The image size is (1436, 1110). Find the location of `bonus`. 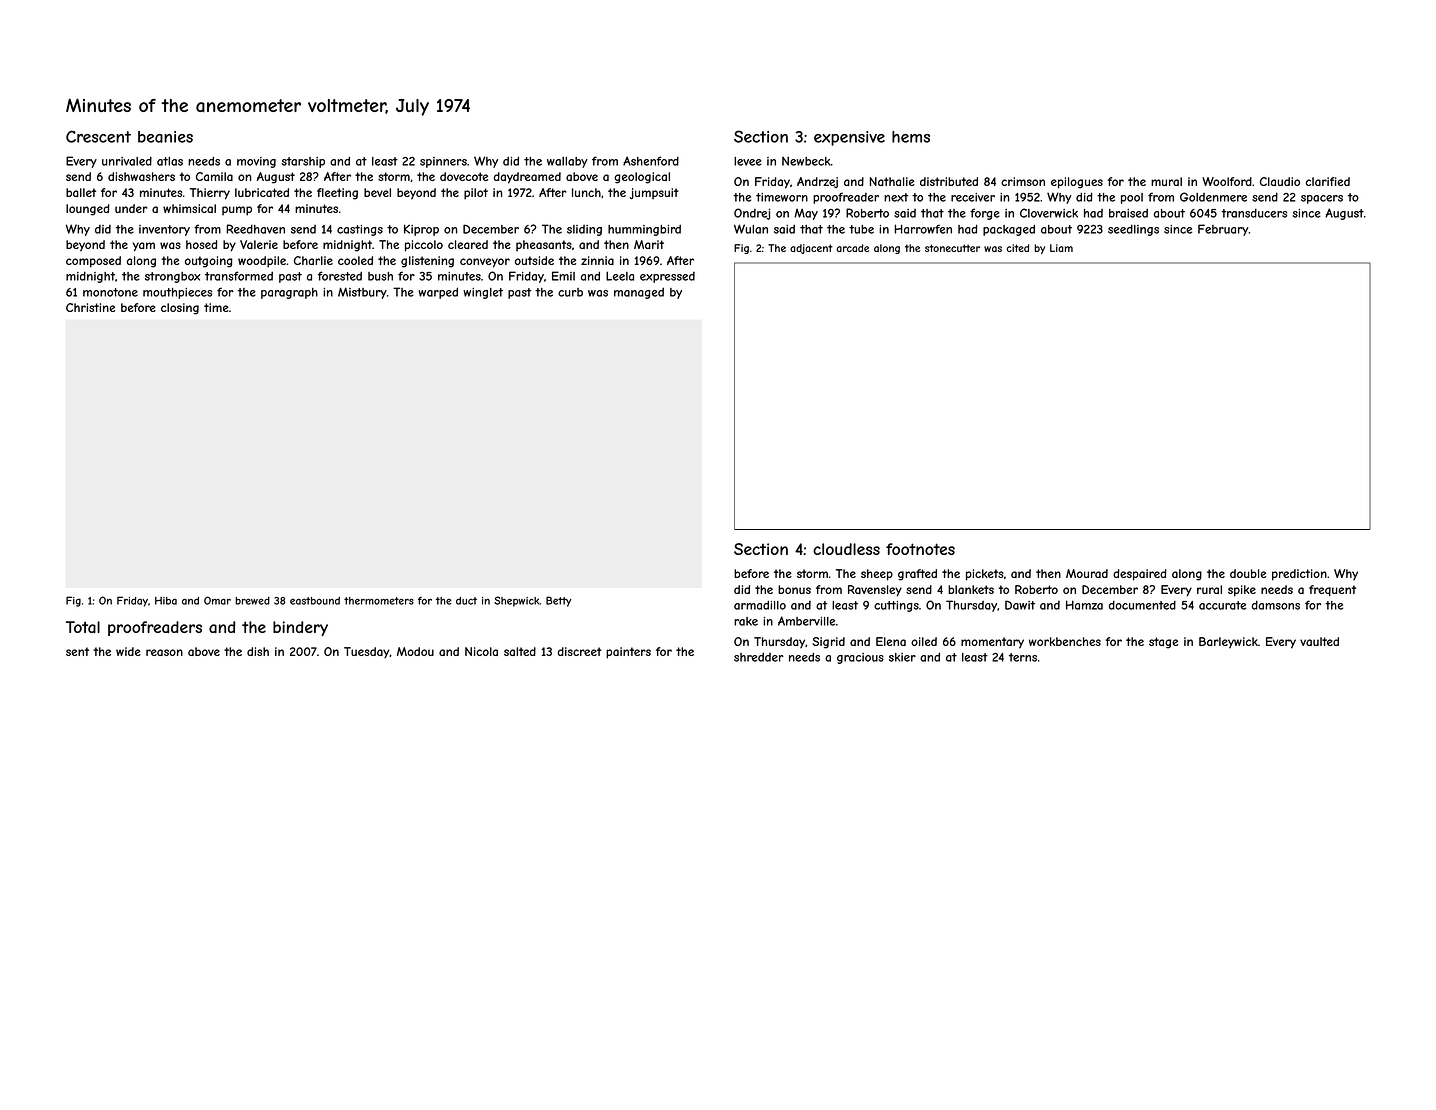

bonus is located at coordinates (794, 589).
